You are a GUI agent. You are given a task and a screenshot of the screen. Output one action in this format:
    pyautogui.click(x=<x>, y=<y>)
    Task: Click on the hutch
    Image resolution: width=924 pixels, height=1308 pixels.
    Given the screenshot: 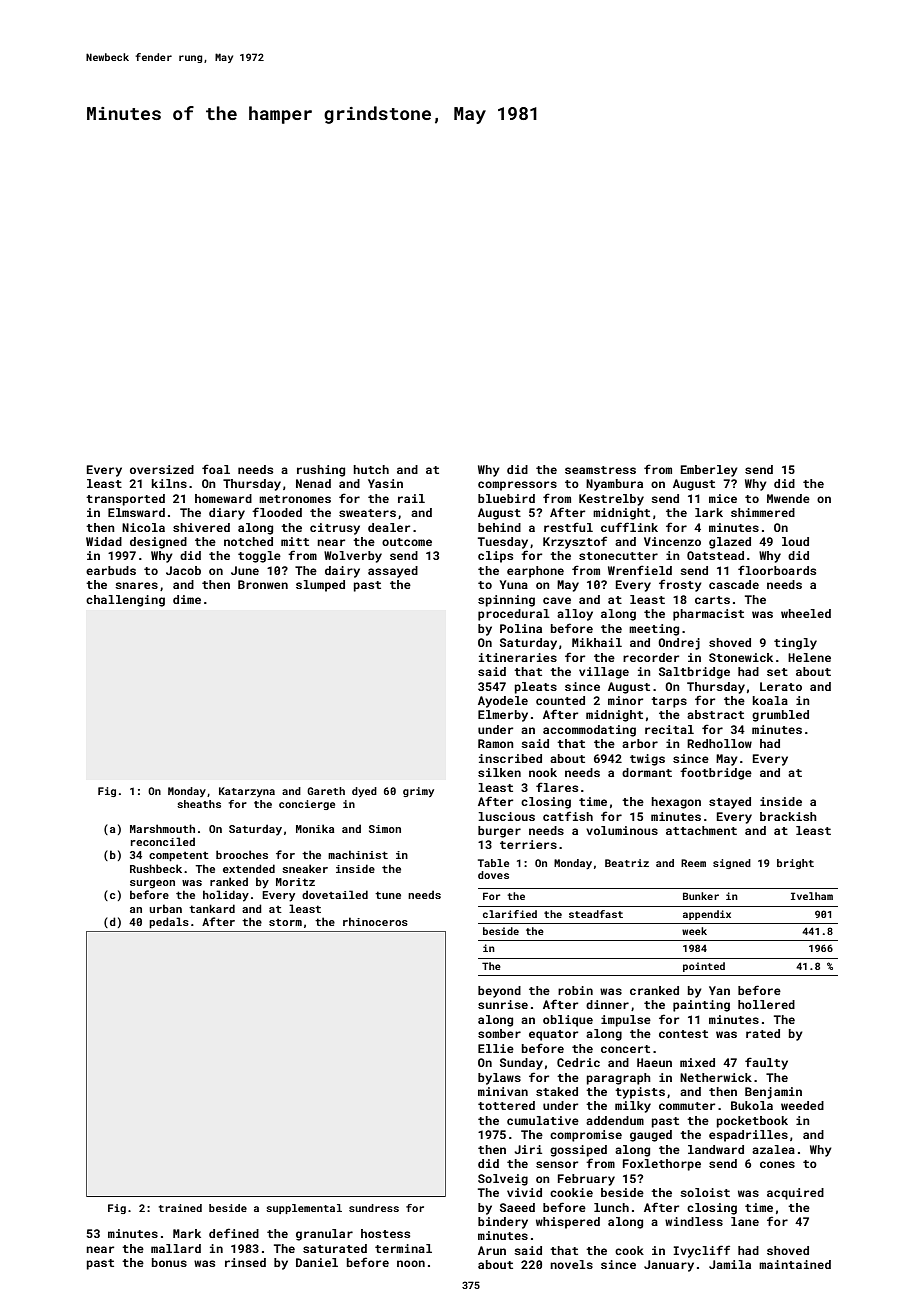 What is the action you would take?
    pyautogui.click(x=371, y=469)
